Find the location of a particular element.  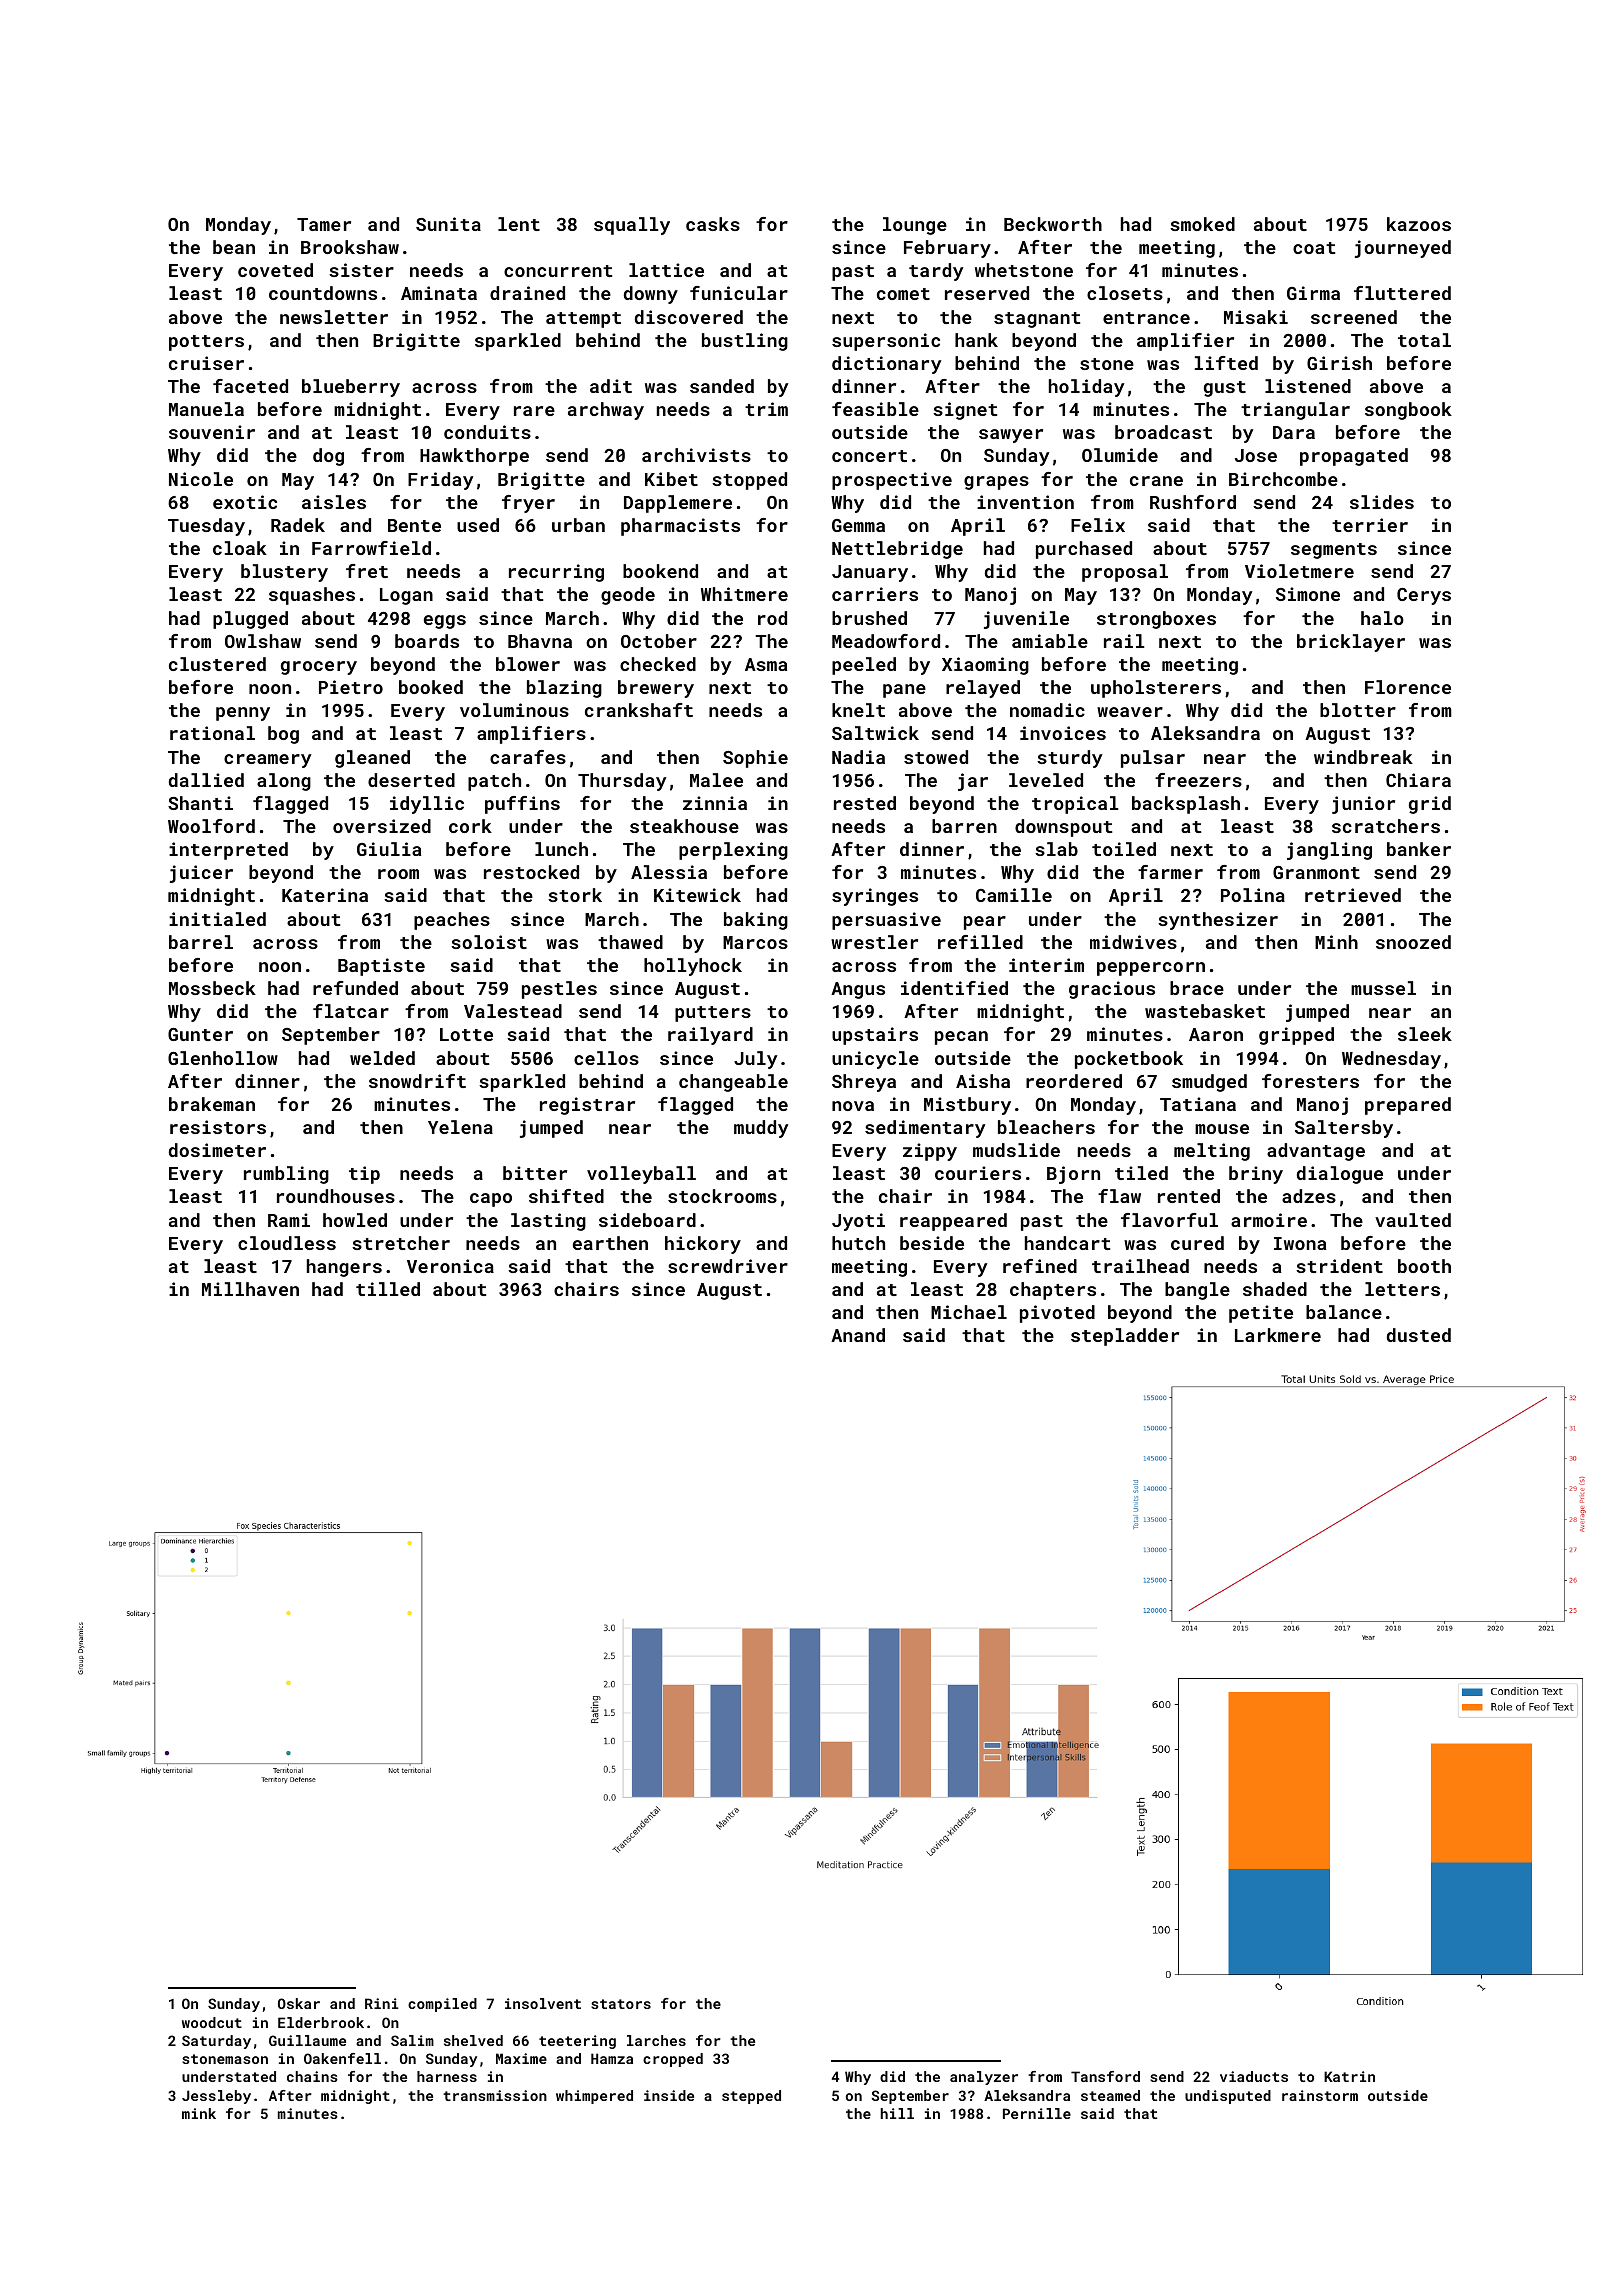

mink is located at coordinates (199, 2113).
